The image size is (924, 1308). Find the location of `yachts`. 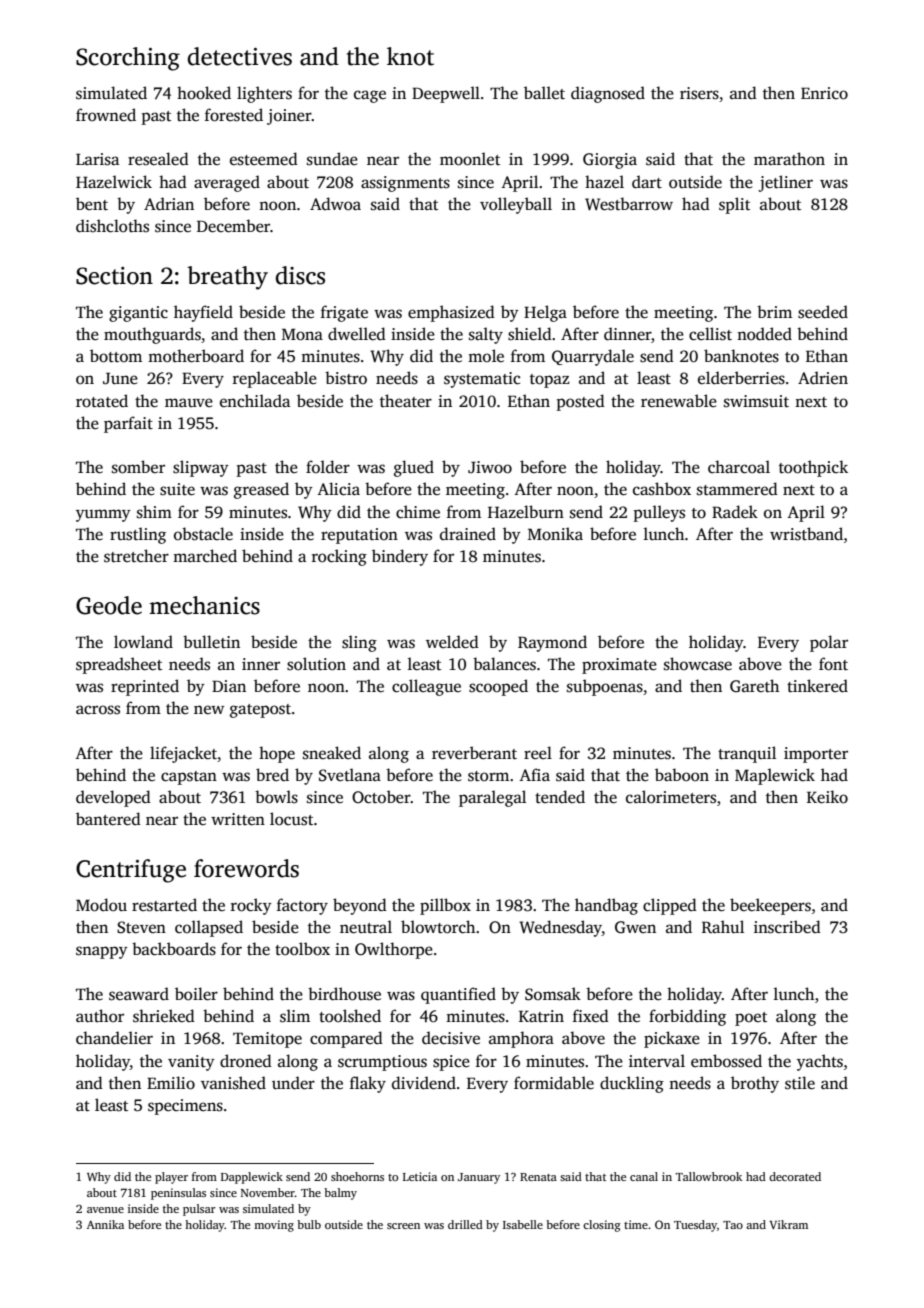

yachts is located at coordinates (820, 1062).
